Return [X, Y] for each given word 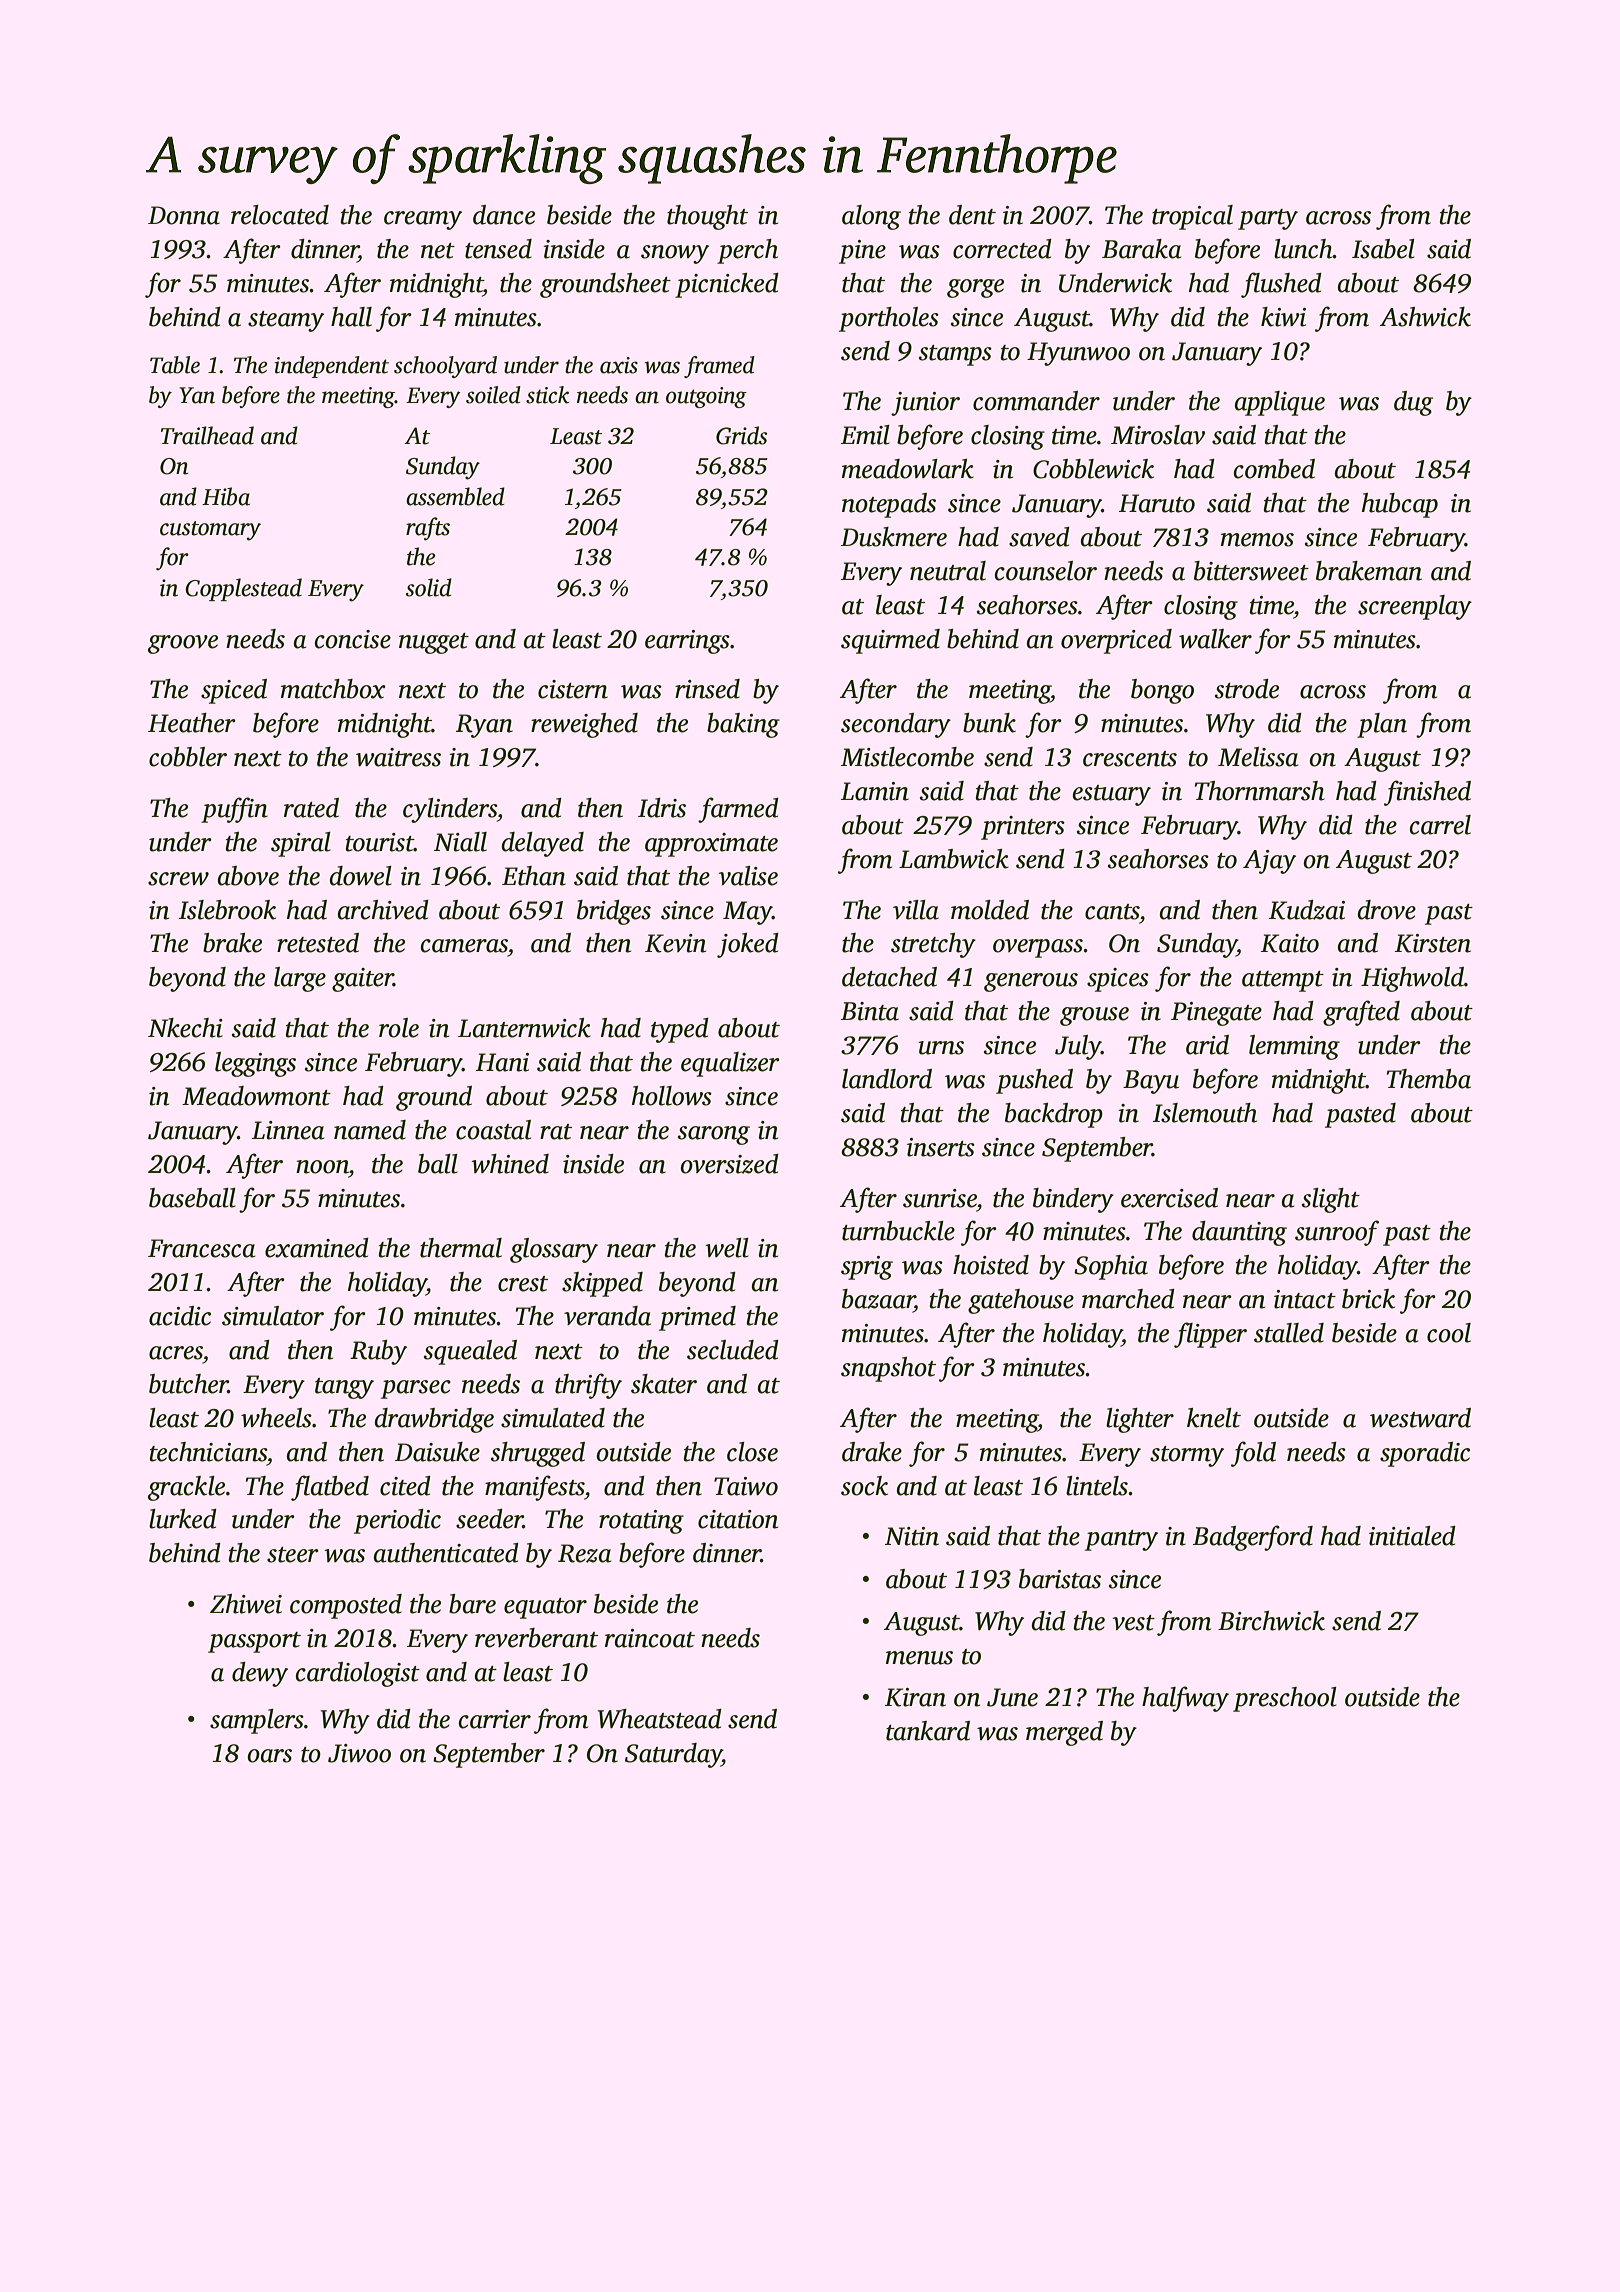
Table [175, 365]
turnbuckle [898, 1231]
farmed [738, 810]
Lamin [875, 791]
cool [1449, 1333]
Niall [460, 842]
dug [1413, 403]
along [871, 217]
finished [1427, 793]
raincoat [650, 1638]
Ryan [484, 726]
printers [1023, 828]
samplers [257, 1721]
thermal [461, 1248]
